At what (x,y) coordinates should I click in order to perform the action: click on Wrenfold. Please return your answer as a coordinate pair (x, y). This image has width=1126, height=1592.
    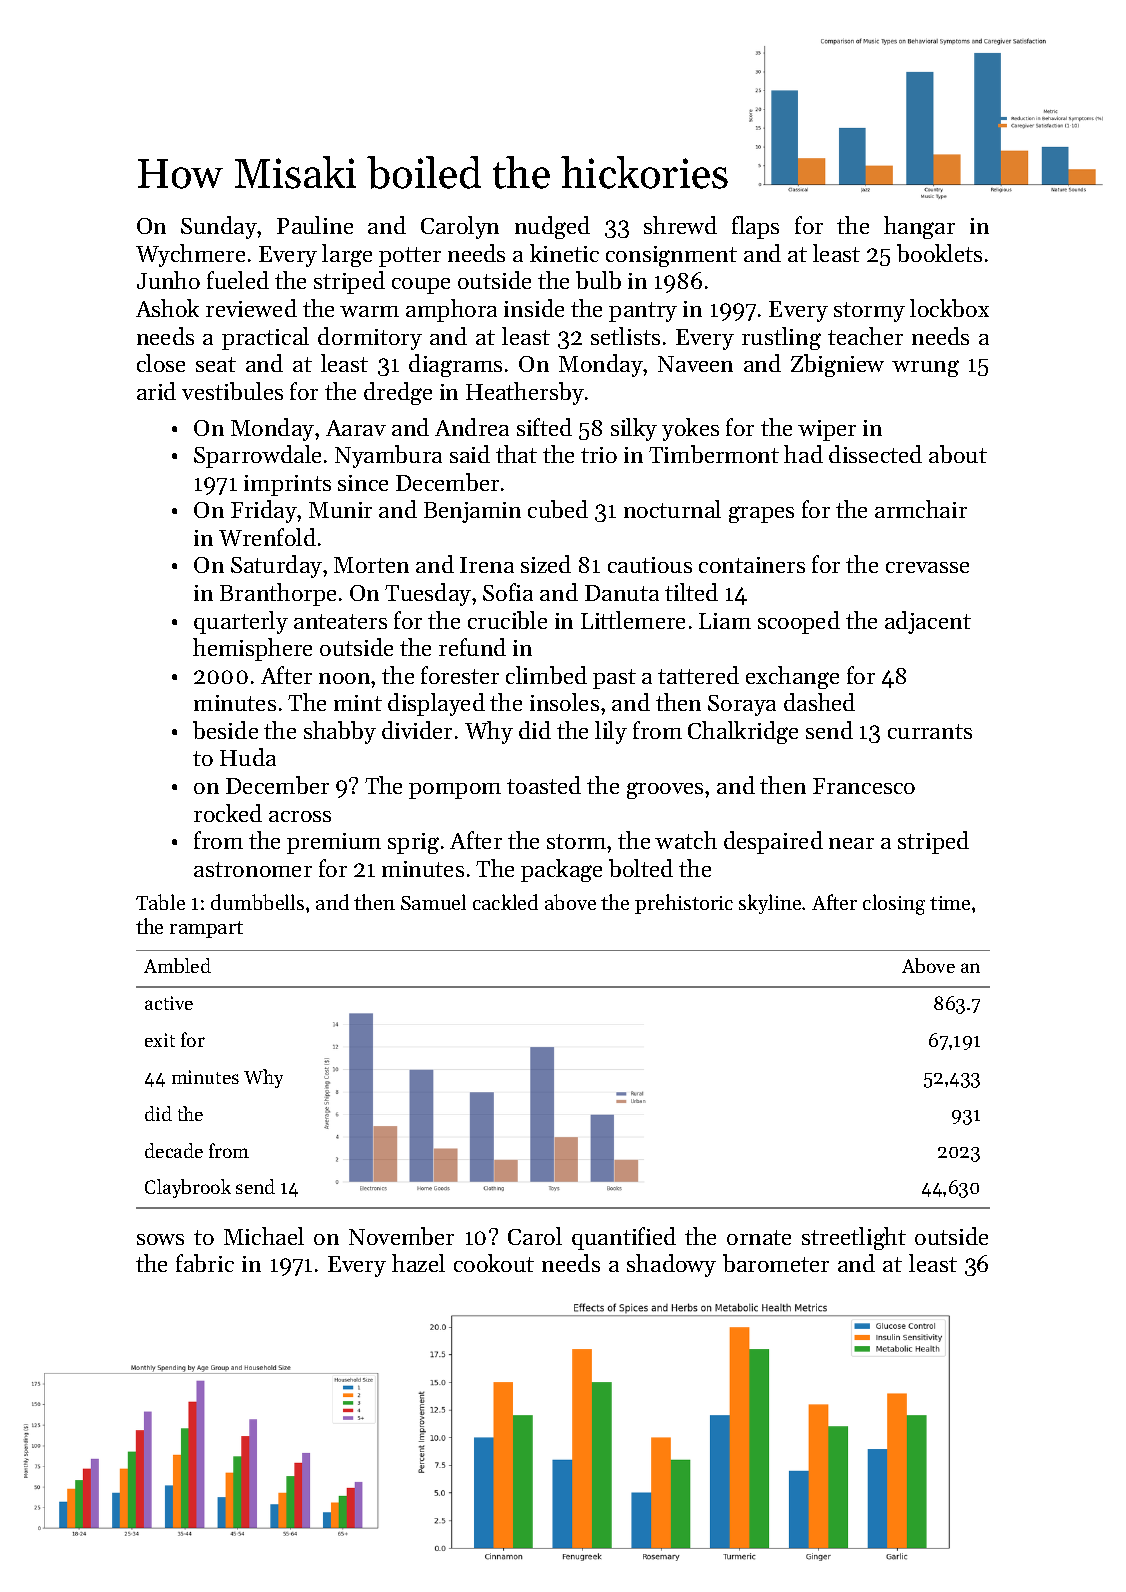
    Looking at the image, I should click on (267, 537).
